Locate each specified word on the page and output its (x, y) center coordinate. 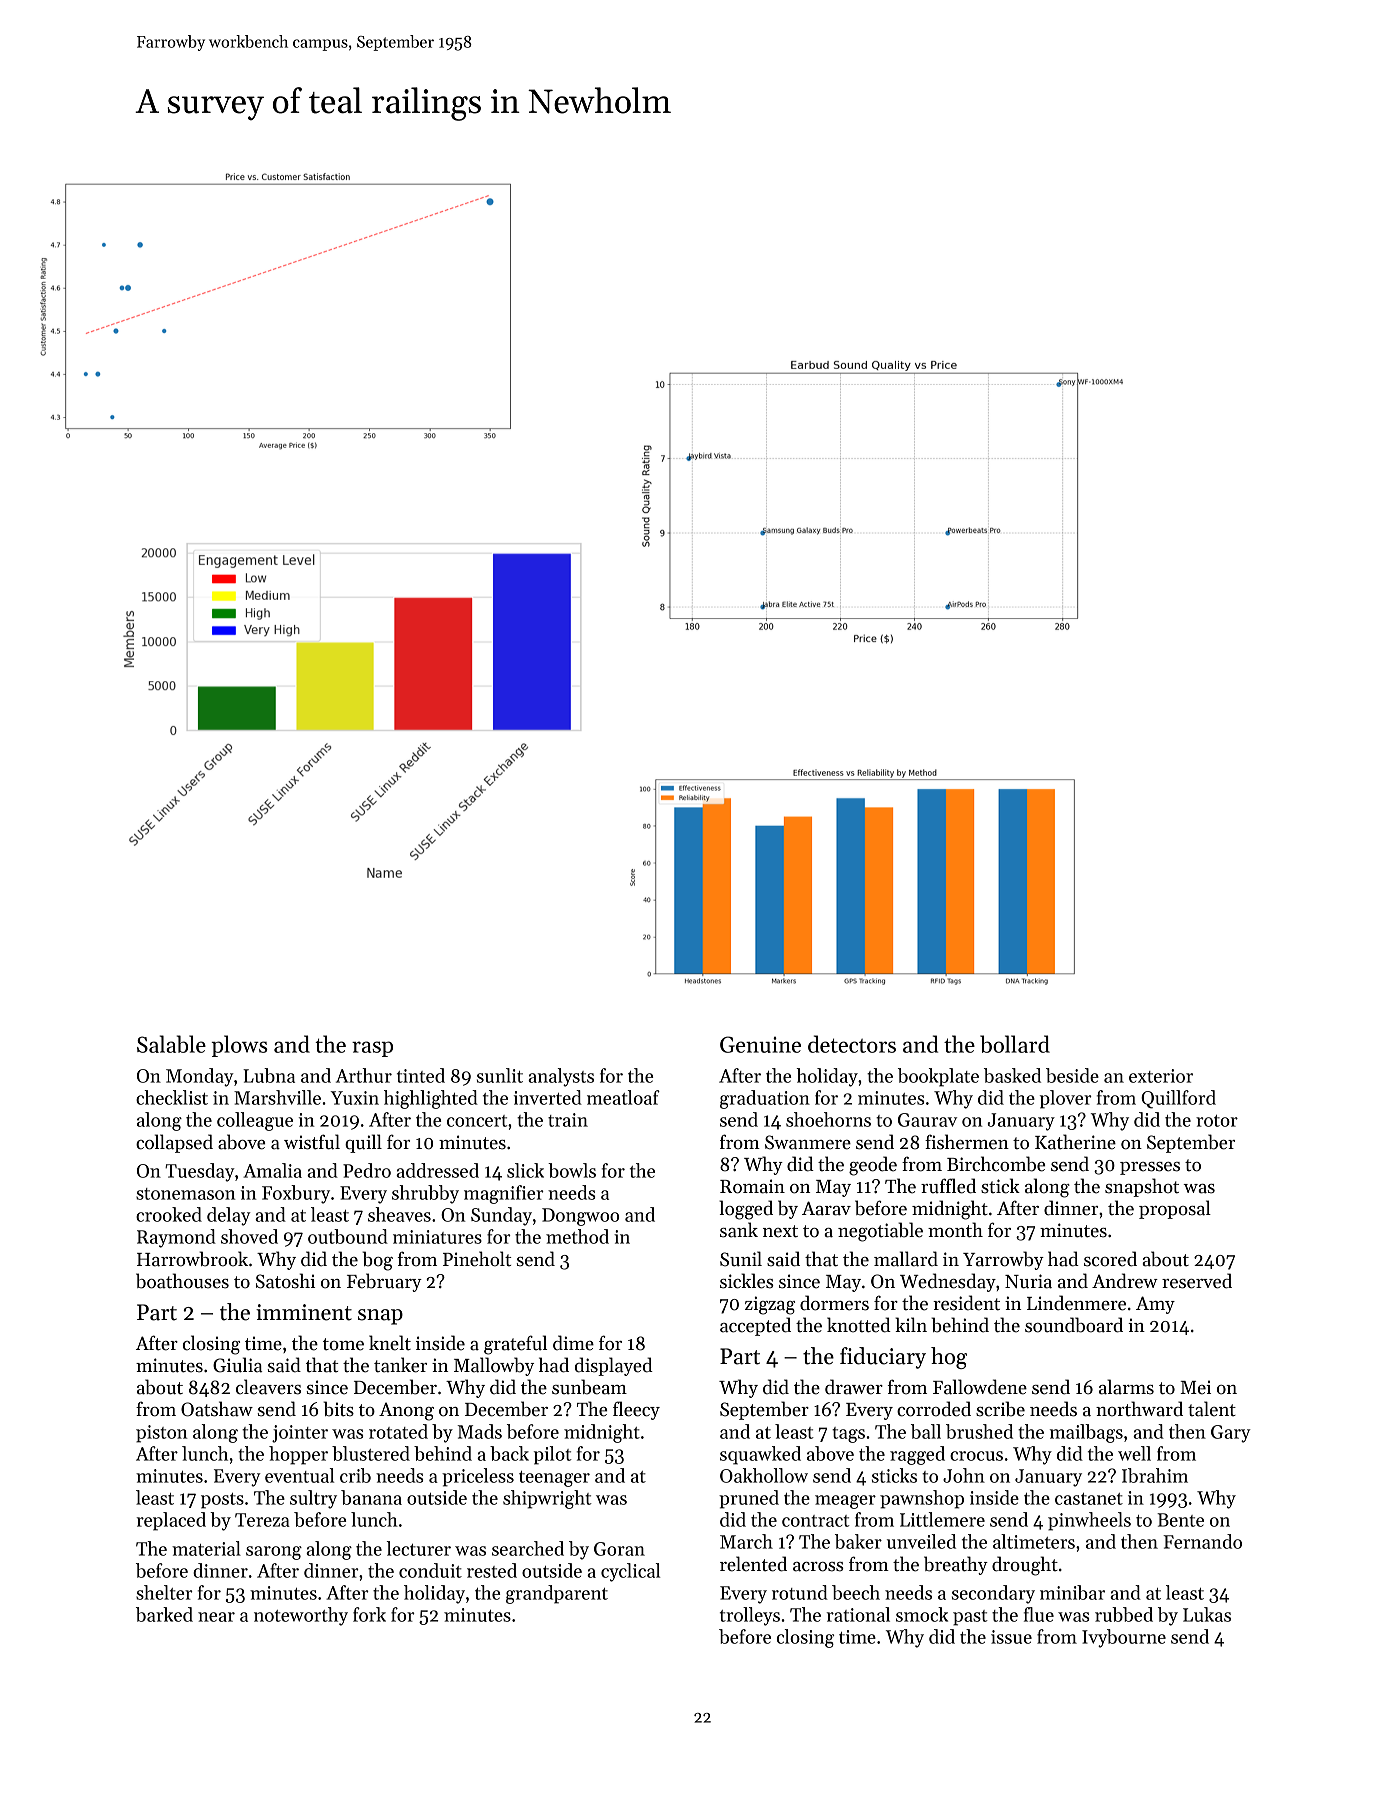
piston (161, 1434)
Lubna (269, 1075)
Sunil (741, 1259)
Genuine (760, 1044)
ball (926, 1431)
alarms (1126, 1387)
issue (1011, 1637)
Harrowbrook (192, 1259)
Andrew (1125, 1281)
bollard (1015, 1044)
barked (164, 1614)
